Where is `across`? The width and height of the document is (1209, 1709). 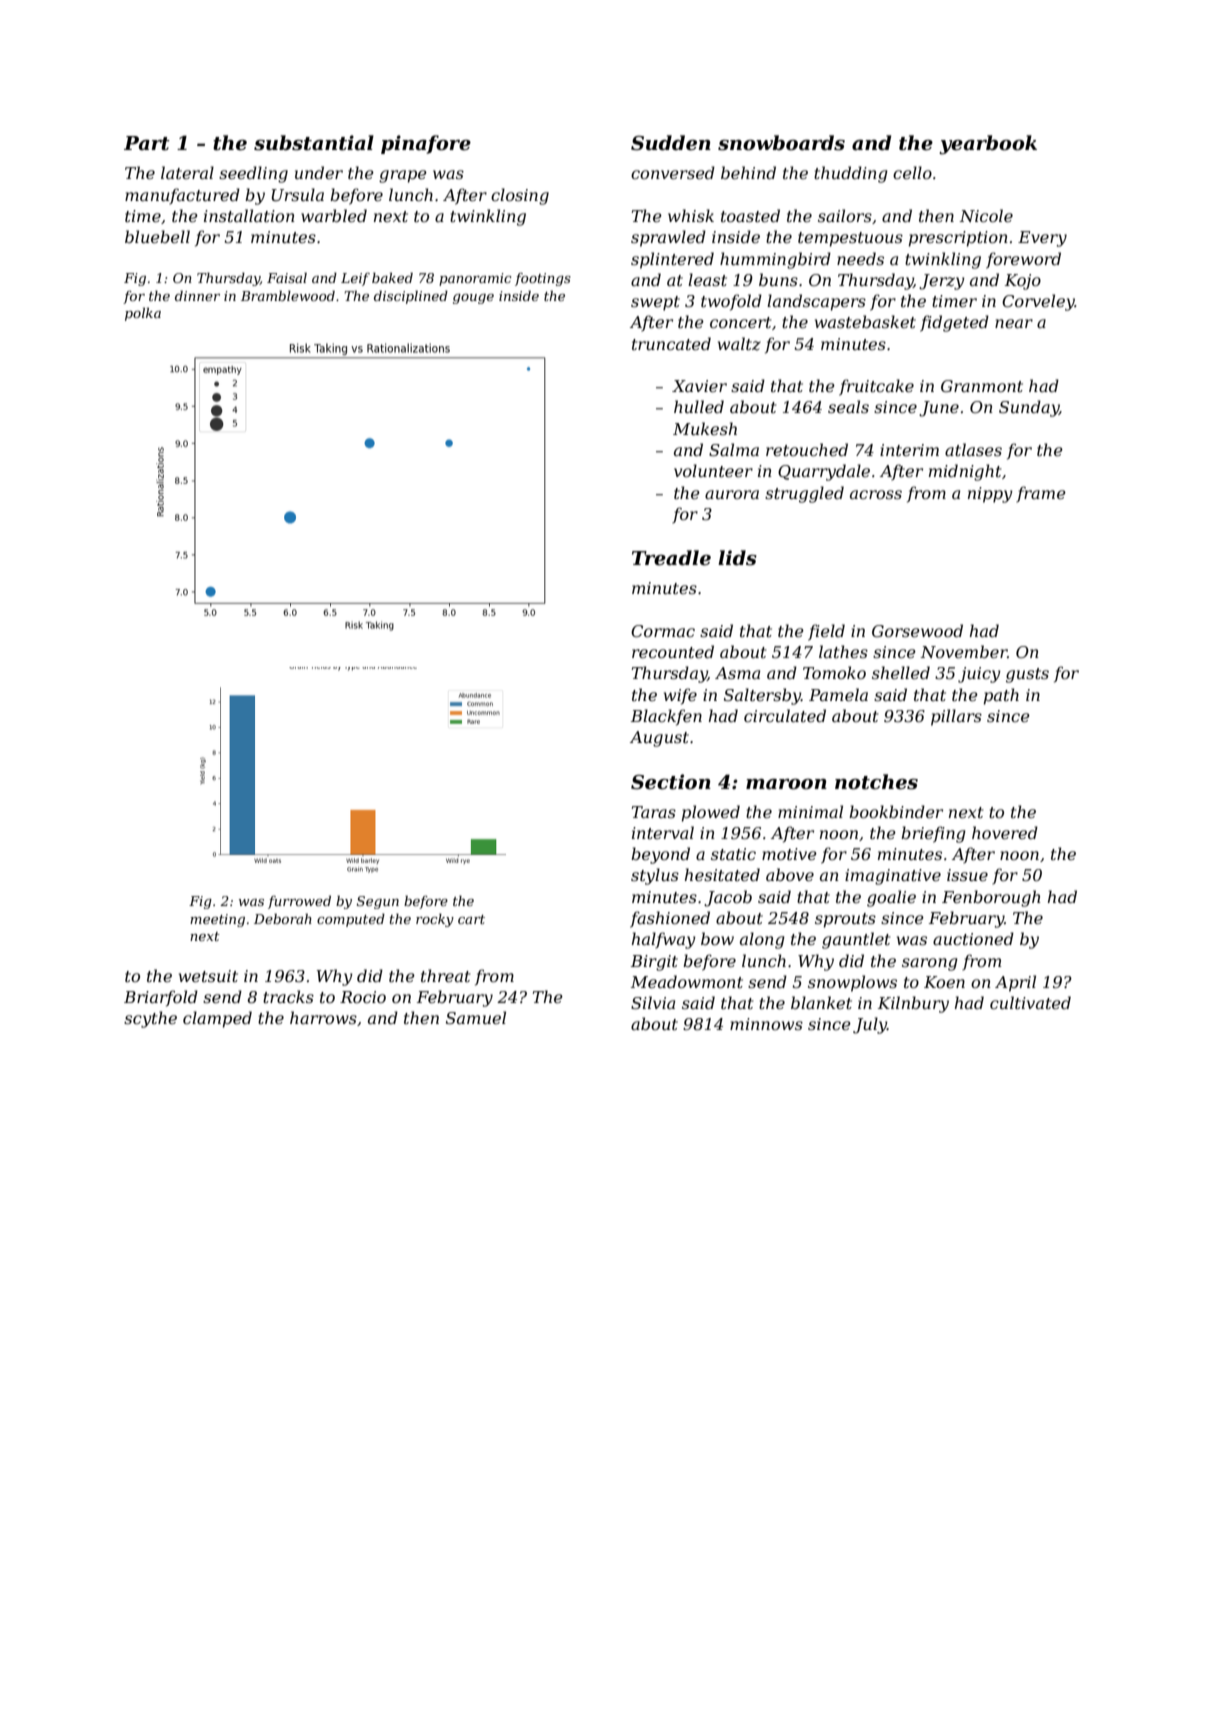
across is located at coordinates (876, 494).
